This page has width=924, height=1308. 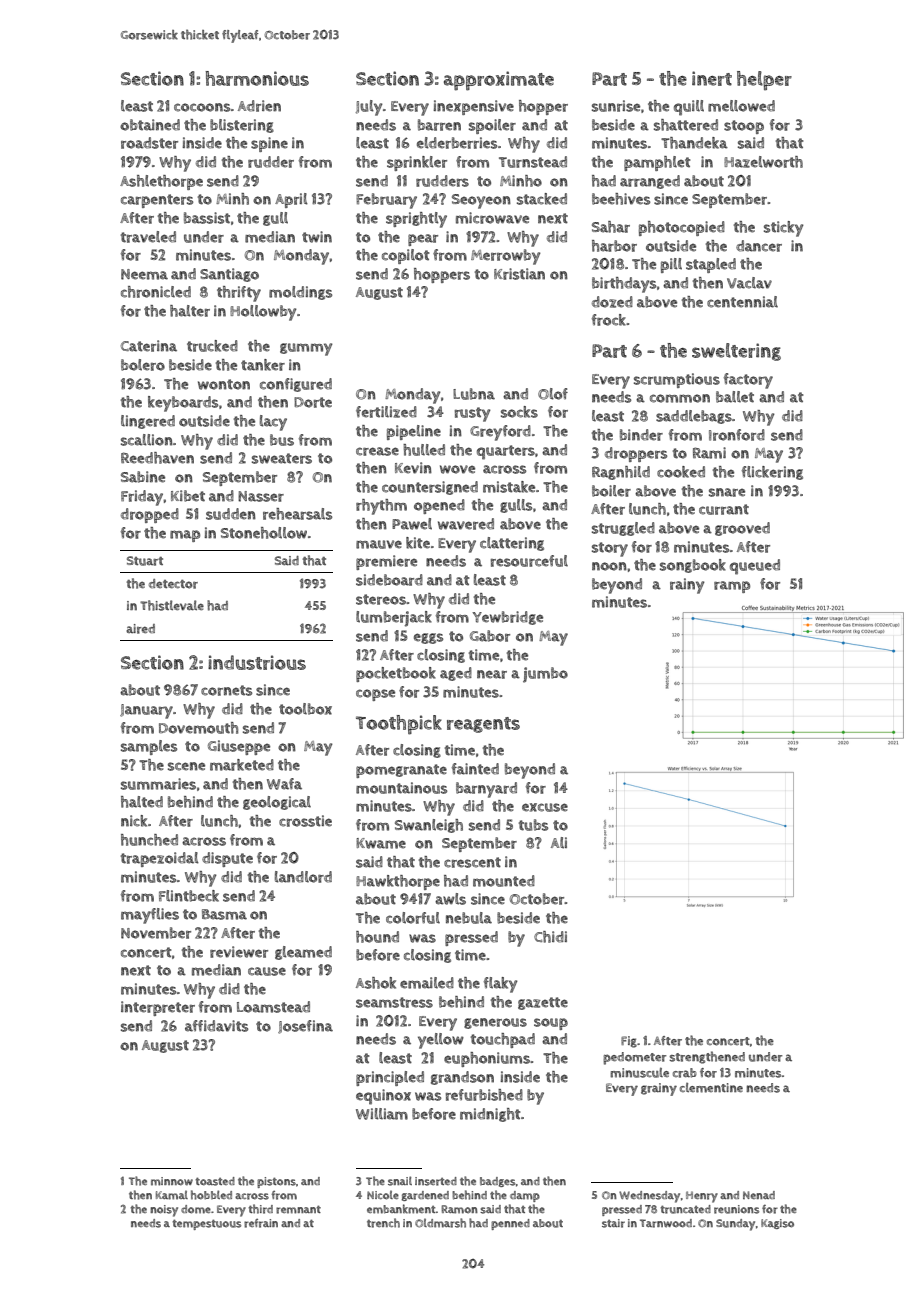 I want to click on barren, so click(x=439, y=125).
